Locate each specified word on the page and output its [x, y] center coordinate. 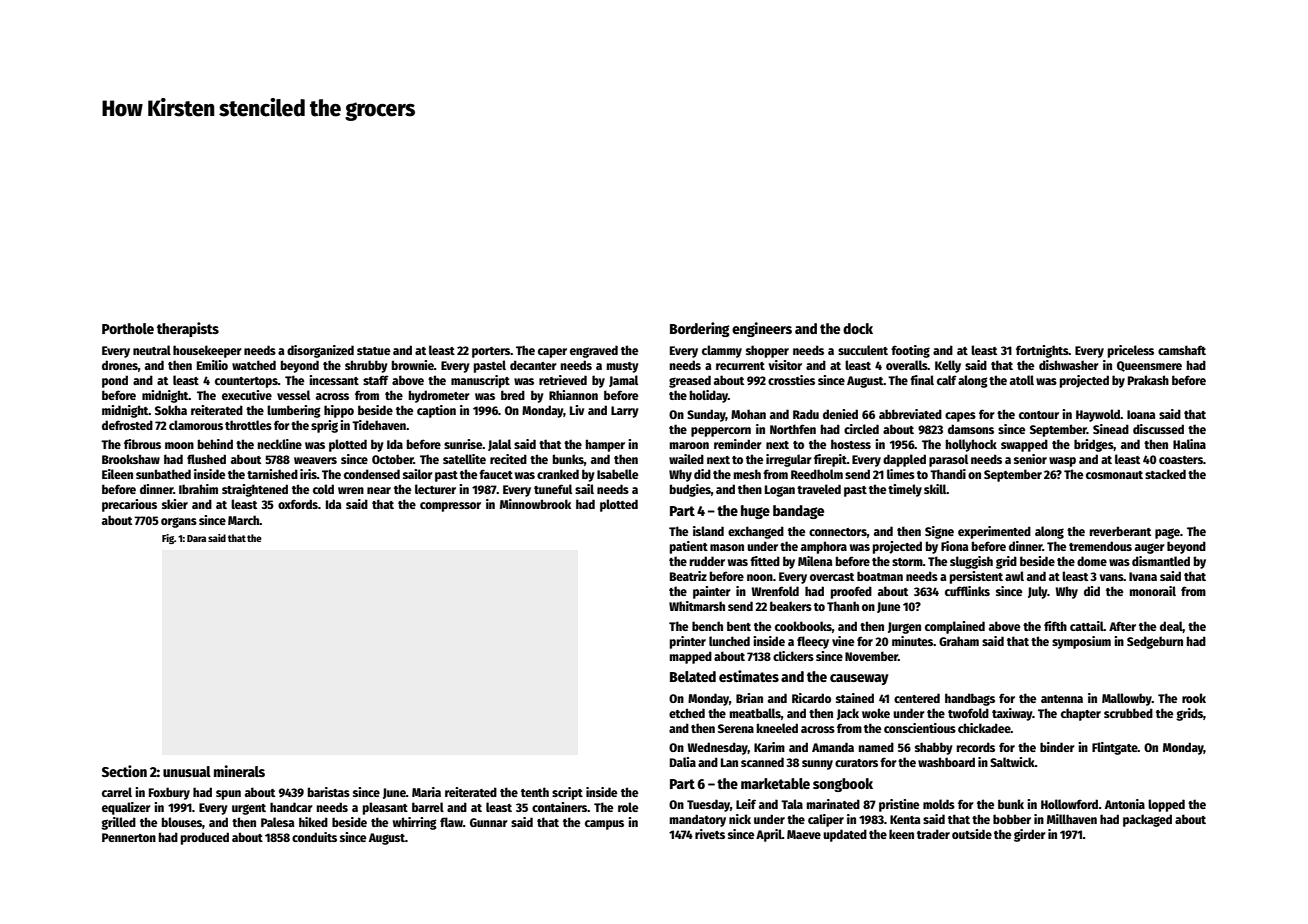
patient [689, 547]
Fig [168, 539]
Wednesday [717, 748]
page [1167, 533]
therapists [188, 329]
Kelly [948, 366]
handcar [291, 807]
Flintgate [1115, 748]
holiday [709, 396]
